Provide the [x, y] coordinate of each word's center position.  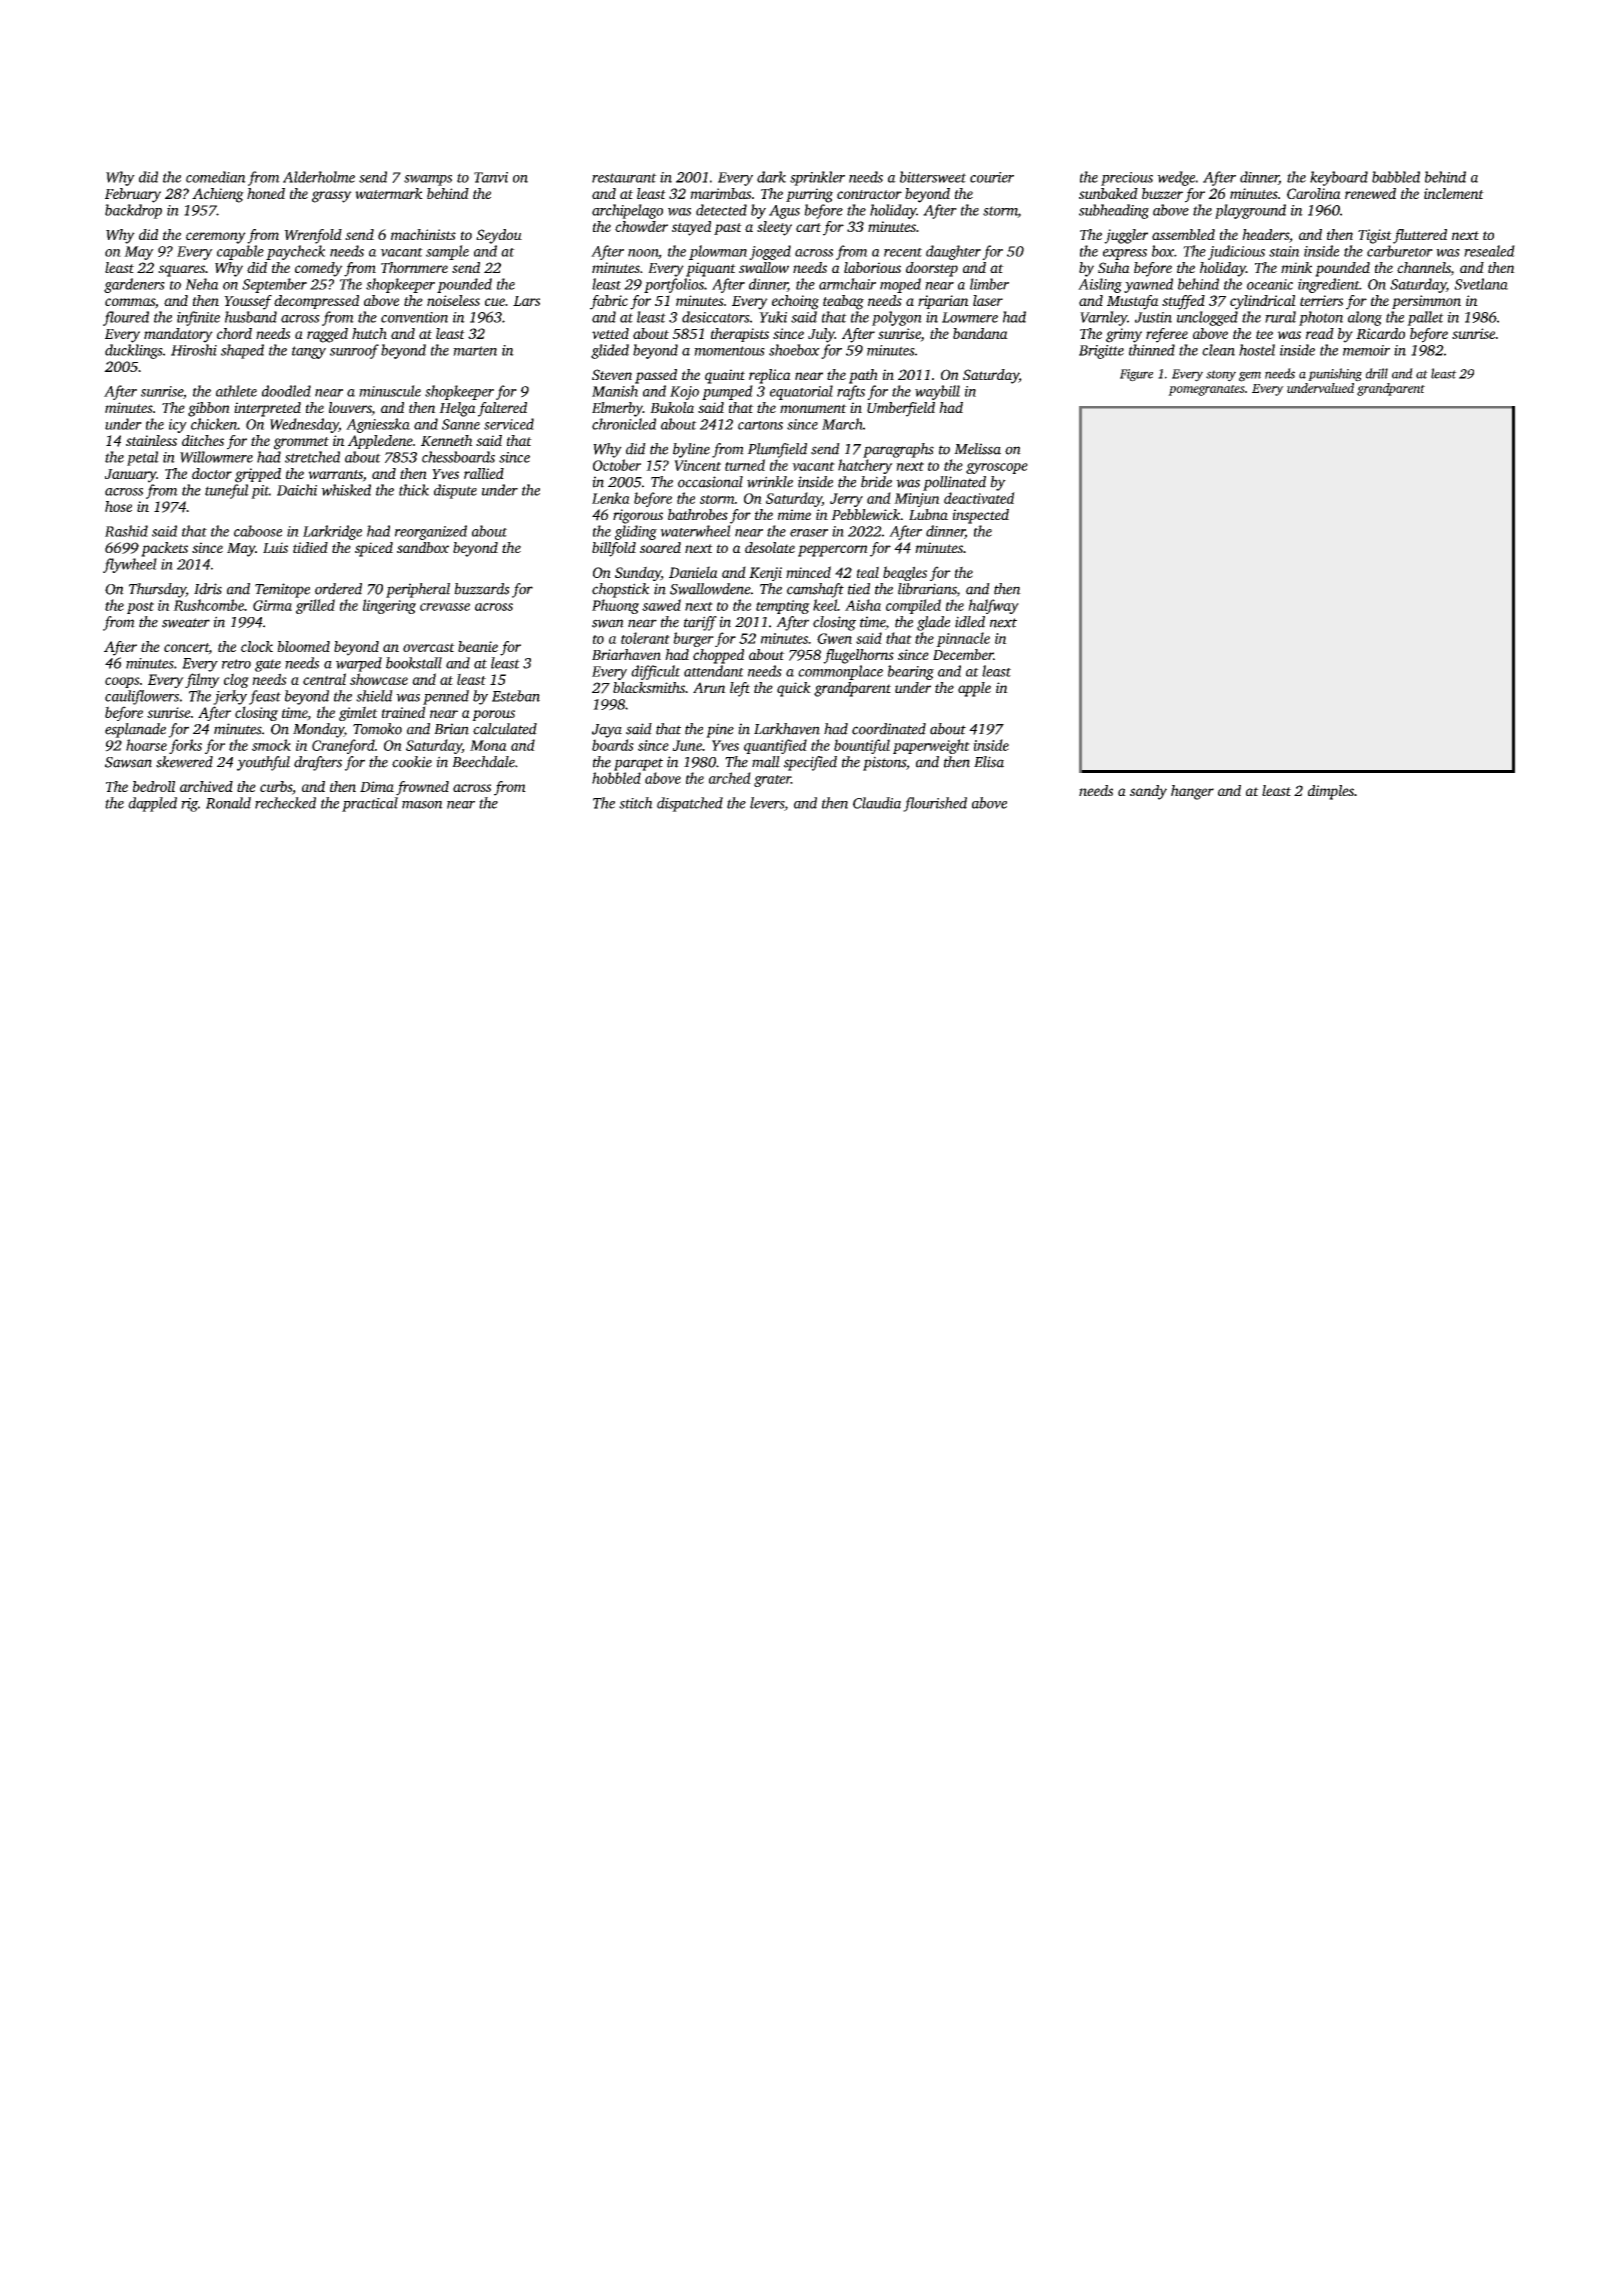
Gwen [834, 638]
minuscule [390, 391]
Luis [275, 547]
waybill [937, 392]
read [1320, 333]
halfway [993, 606]
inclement [1454, 193]
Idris [208, 589]
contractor [869, 194]
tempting [783, 607]
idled [970, 622]
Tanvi [491, 177]
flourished [935, 804]
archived [206, 786]
